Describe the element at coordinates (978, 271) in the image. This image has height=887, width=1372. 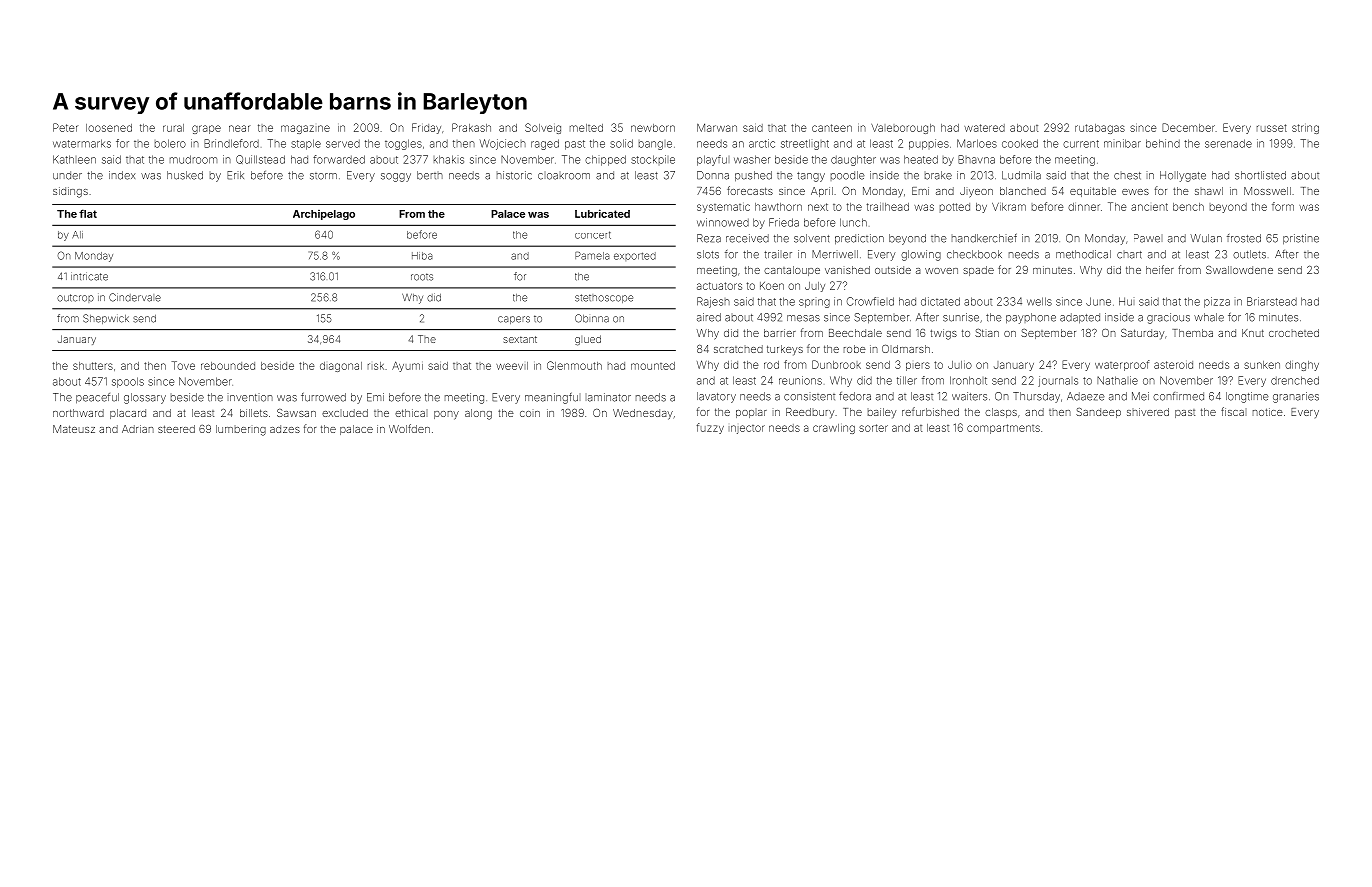
I see `spade` at that location.
